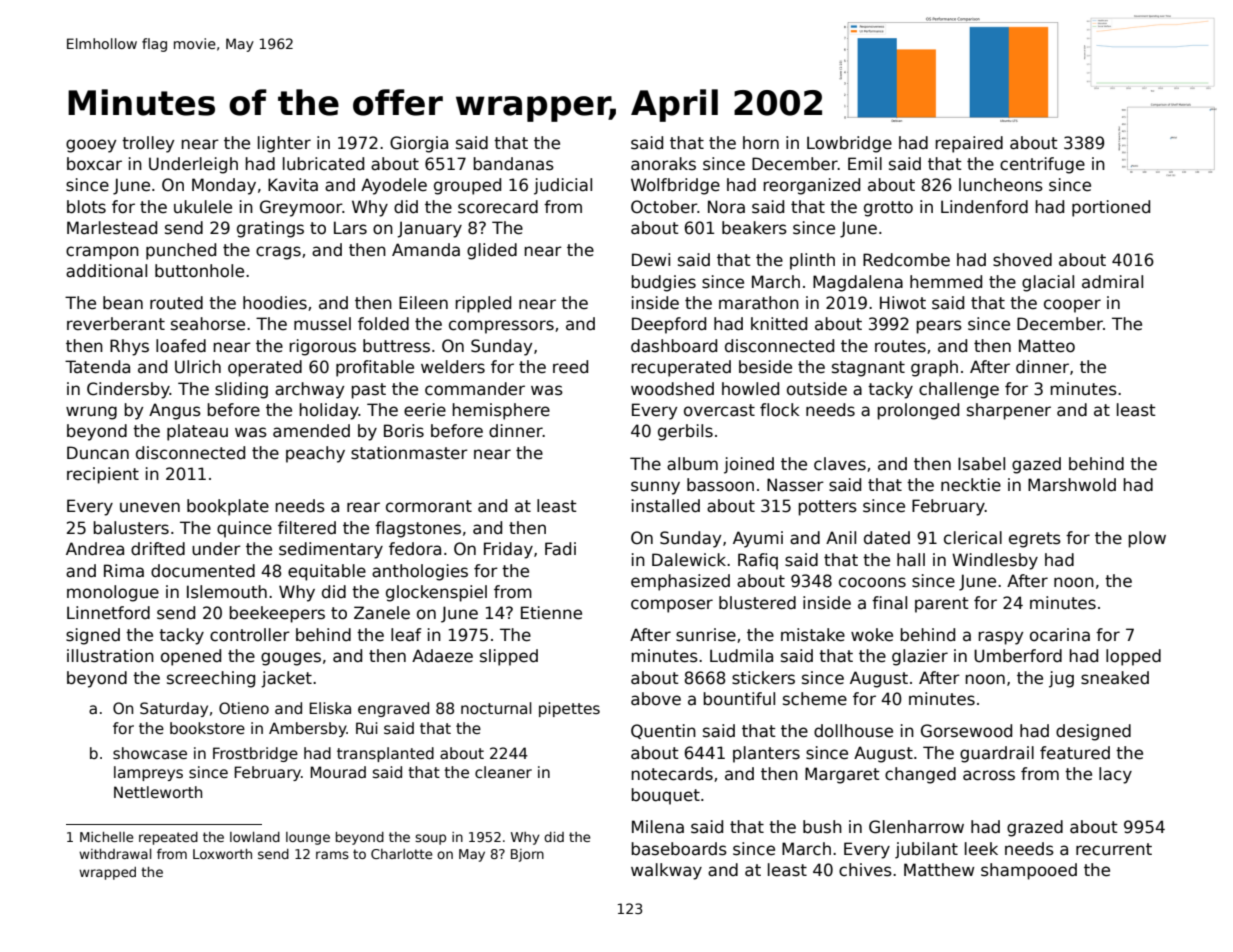  What do you see at coordinates (1022, 260) in the page?
I see `shoved` at bounding box center [1022, 260].
